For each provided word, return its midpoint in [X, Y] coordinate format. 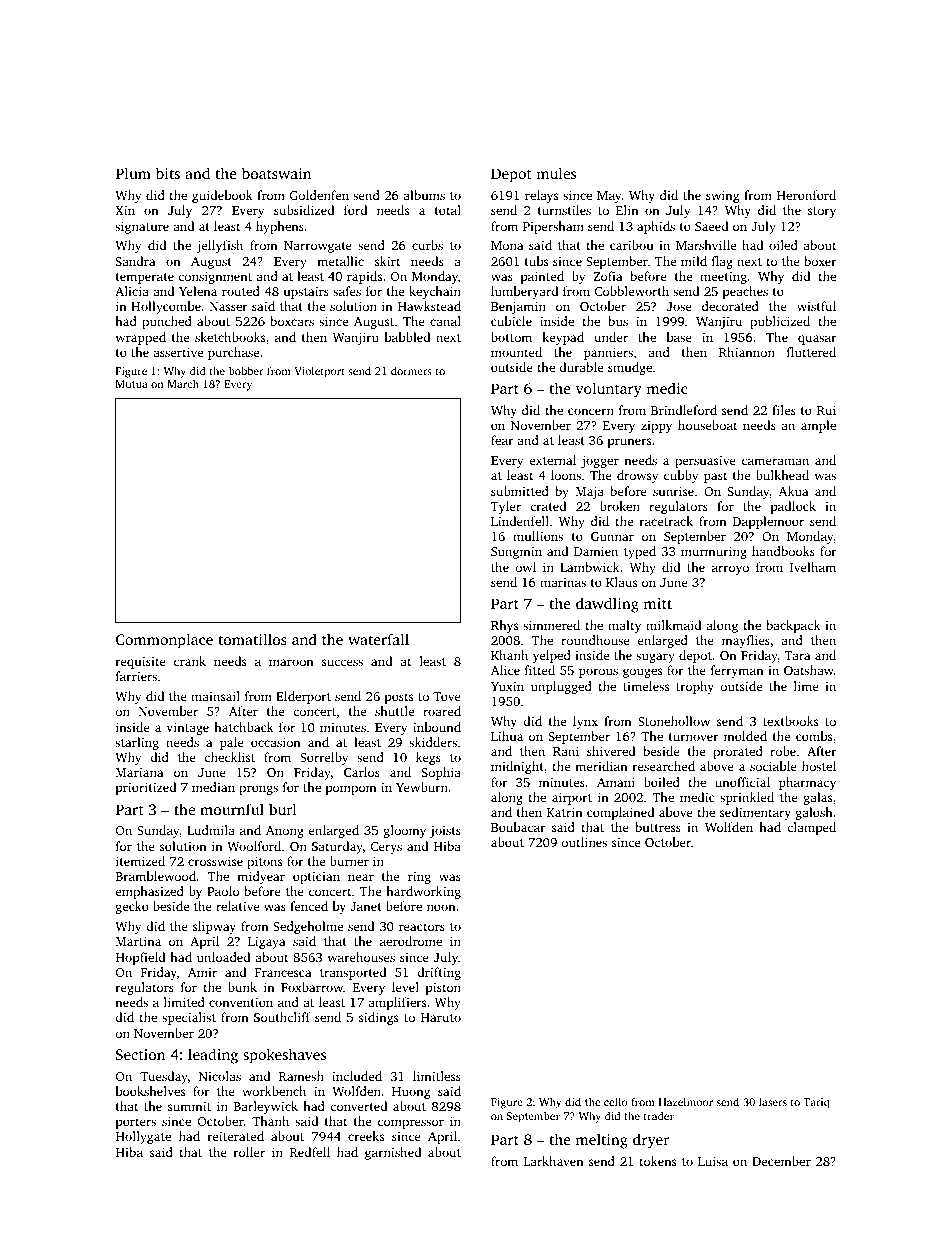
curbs [427, 245]
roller [249, 1152]
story [822, 212]
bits [168, 173]
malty [624, 626]
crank [190, 661]
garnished [393, 1153]
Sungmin [516, 553]
